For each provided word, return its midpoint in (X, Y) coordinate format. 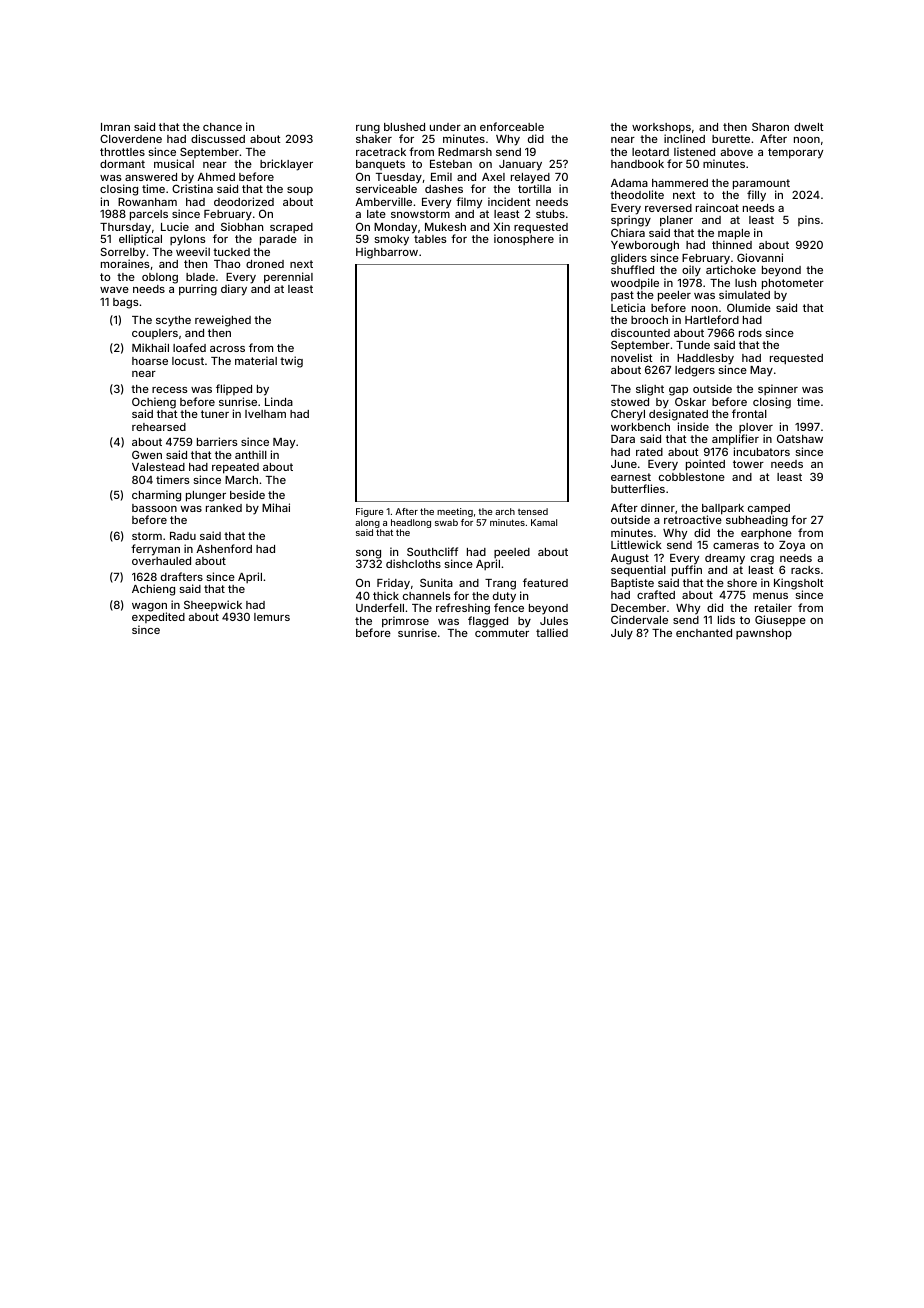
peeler (674, 296)
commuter (502, 633)
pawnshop (764, 634)
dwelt (809, 127)
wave (114, 290)
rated (649, 452)
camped (769, 509)
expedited (158, 617)
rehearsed (159, 427)
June (624, 464)
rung (368, 129)
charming (156, 496)
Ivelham (265, 414)
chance (222, 127)
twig (291, 362)
